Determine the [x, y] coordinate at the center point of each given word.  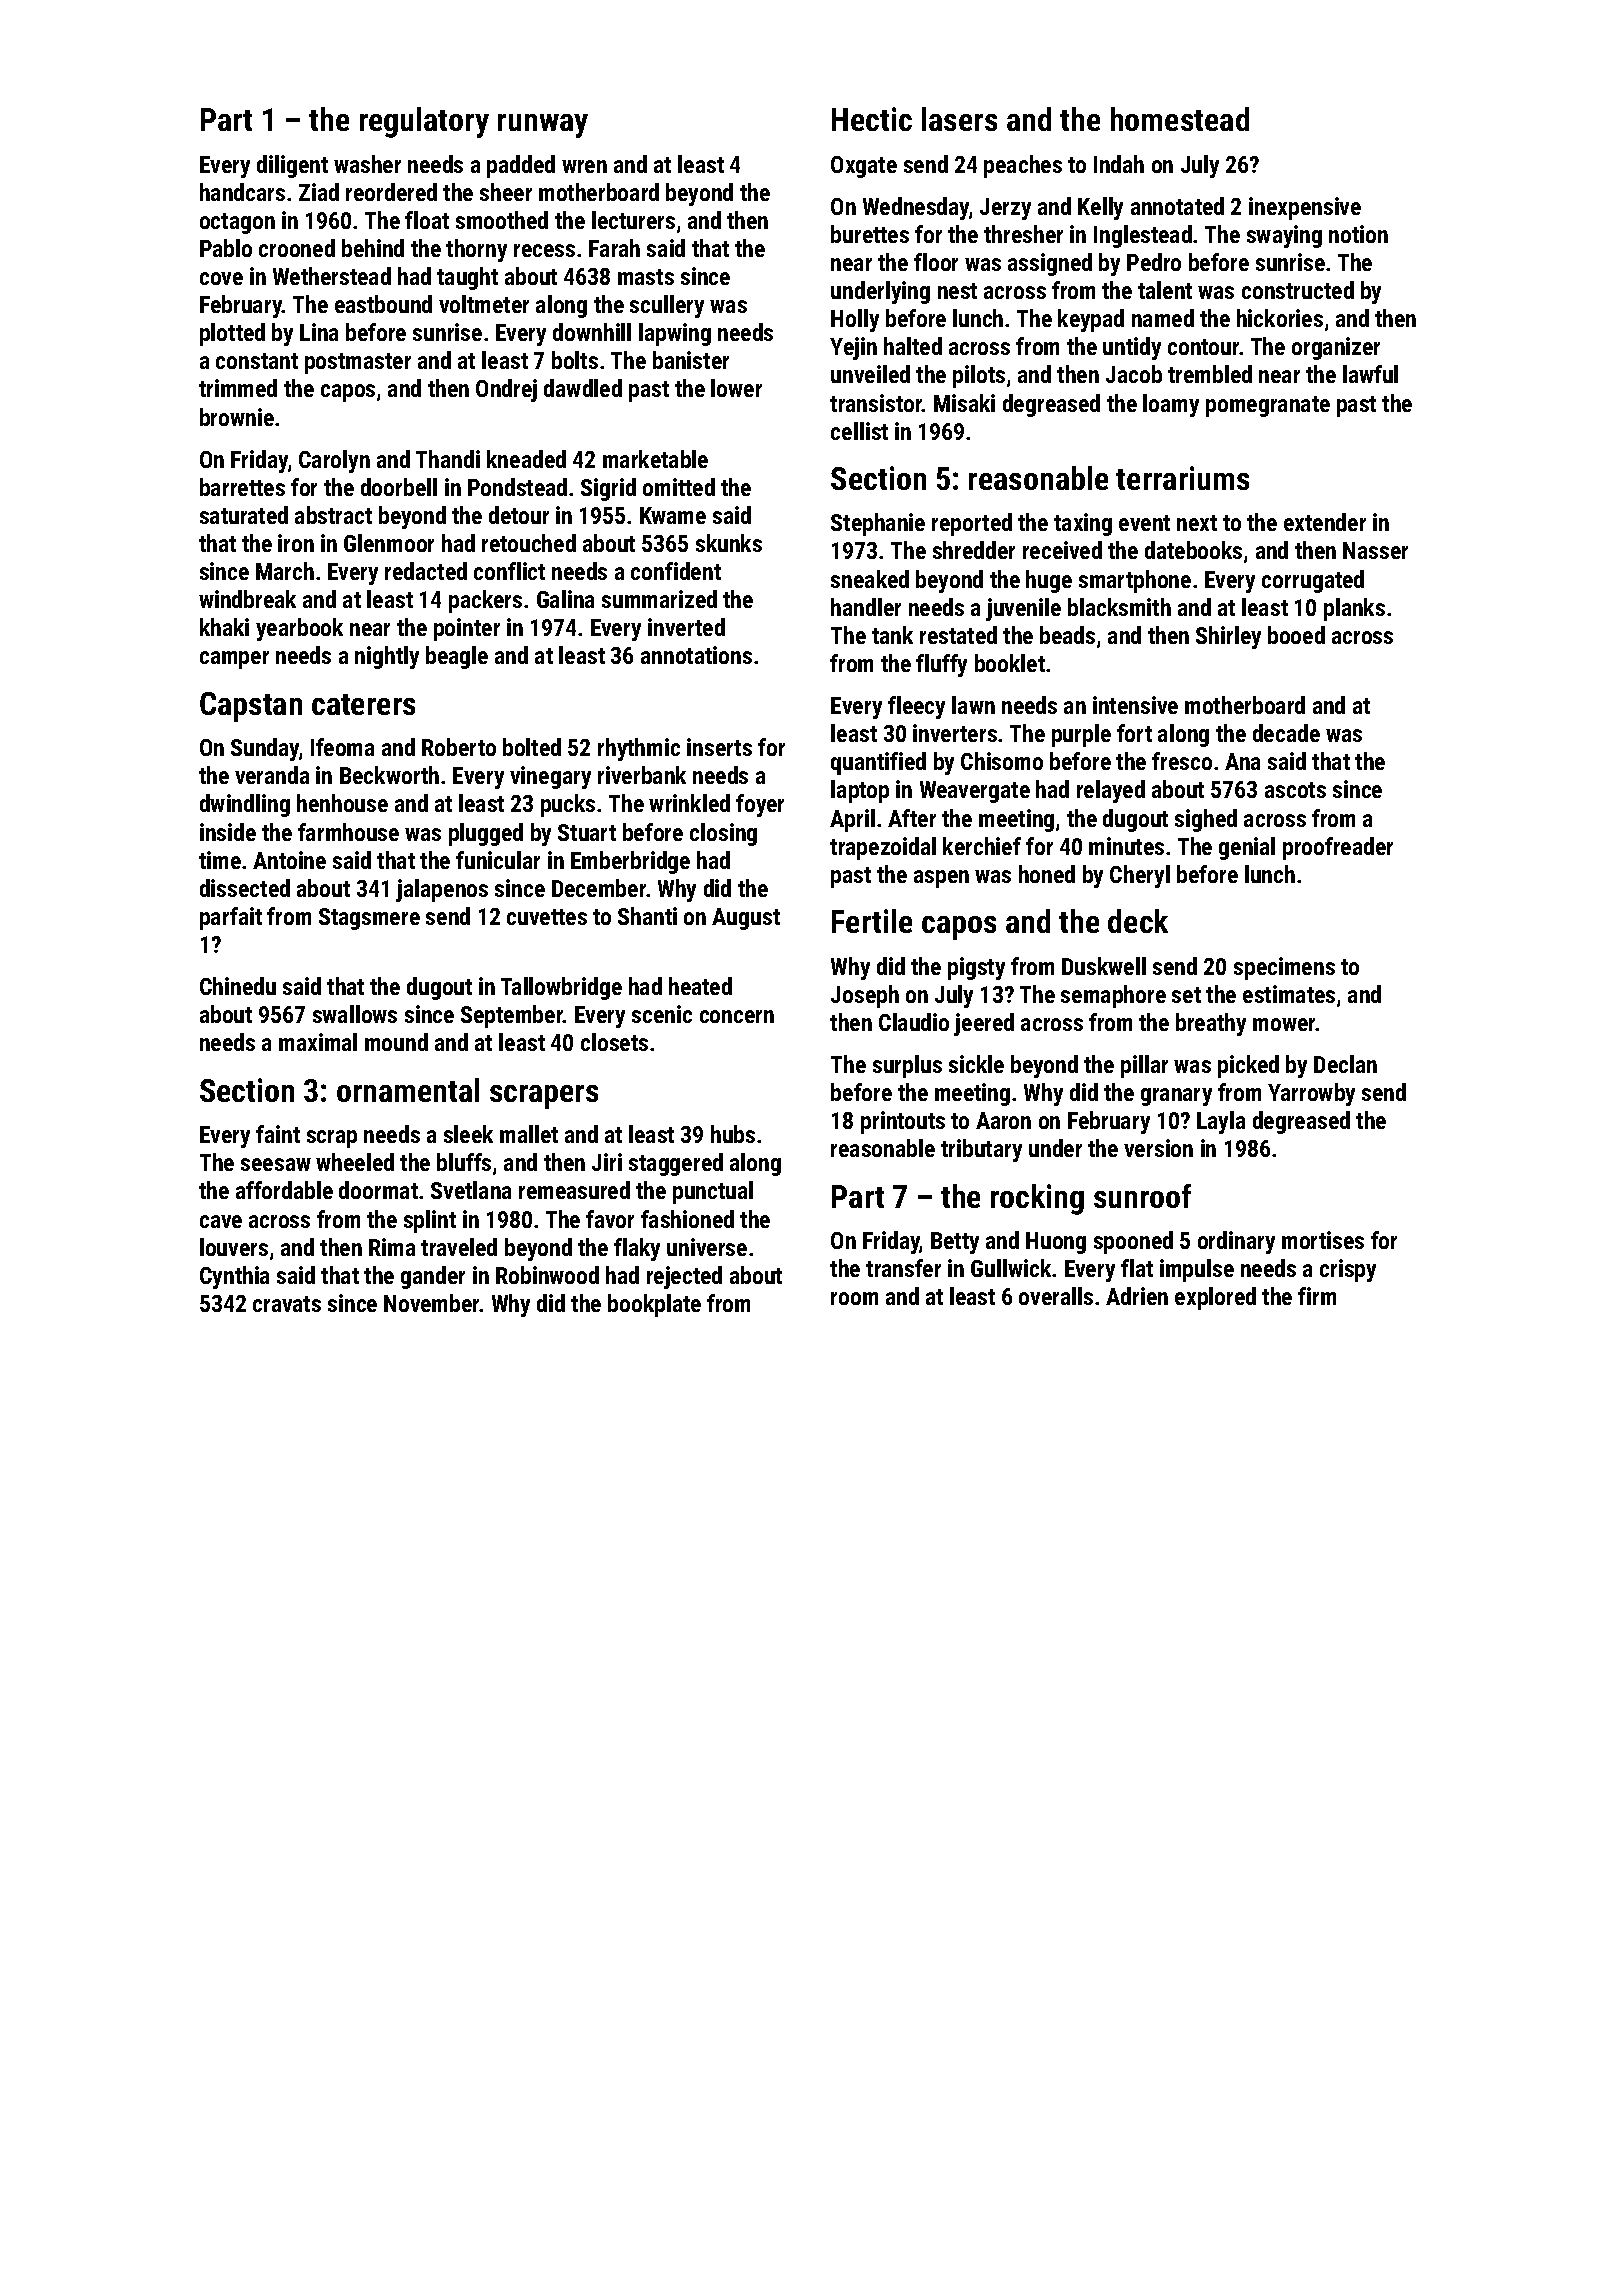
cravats [287, 1304]
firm [1317, 1296]
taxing [1083, 524]
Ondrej [506, 390]
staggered [676, 1164]
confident [676, 571]
